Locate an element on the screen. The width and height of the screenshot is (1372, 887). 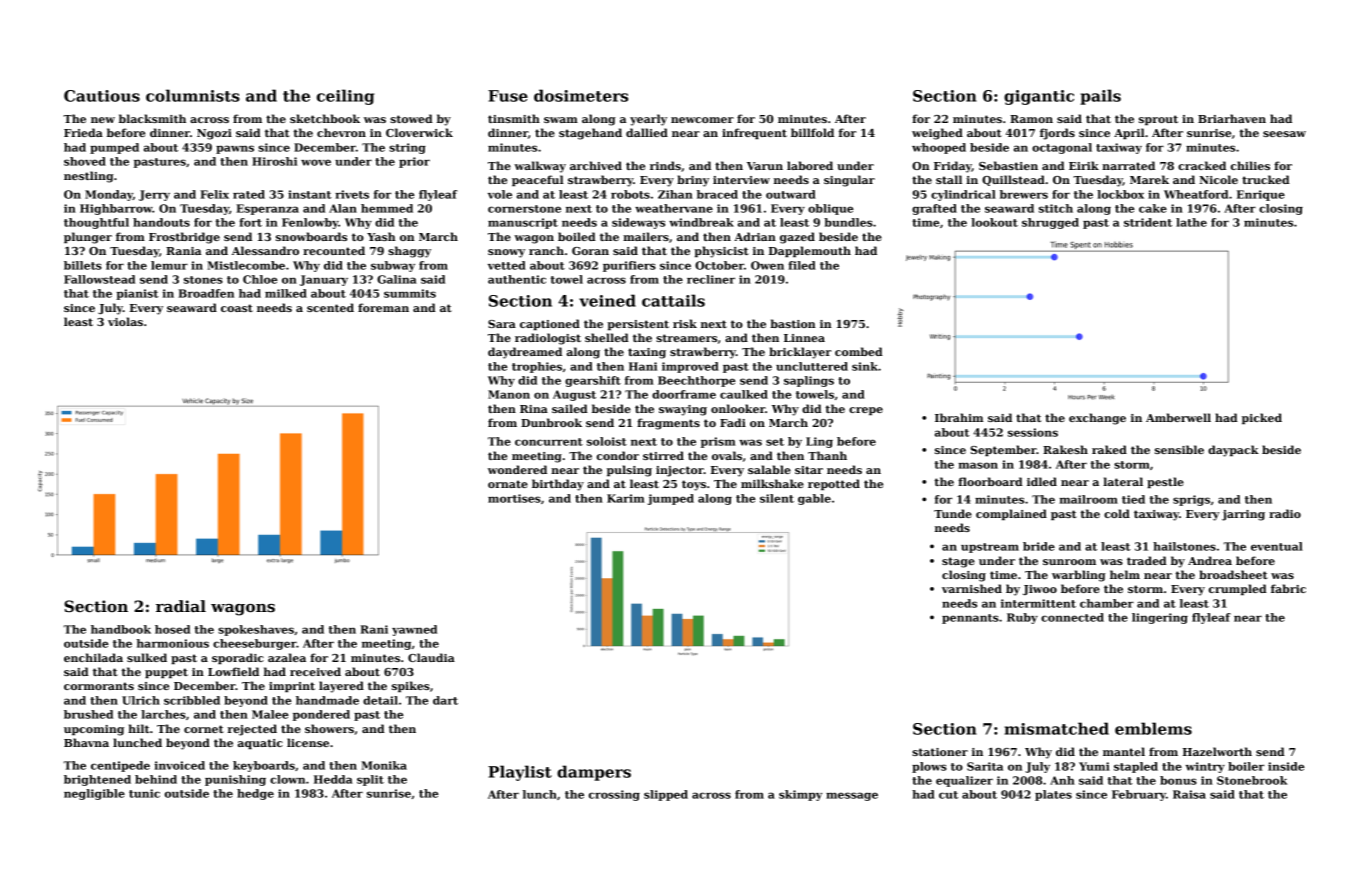
prism is located at coordinates (718, 442).
